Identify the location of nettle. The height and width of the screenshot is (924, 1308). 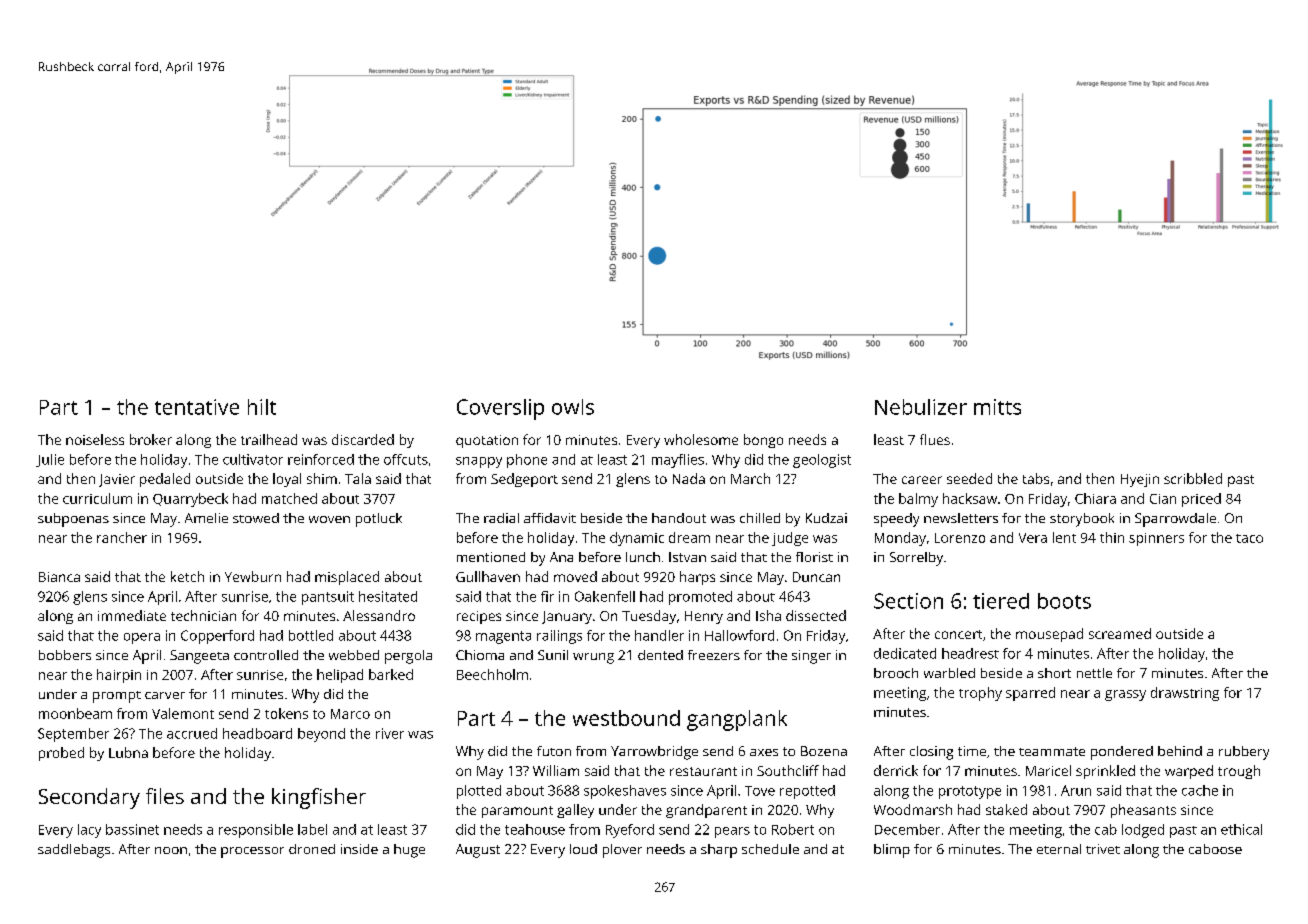
(1094, 673).
